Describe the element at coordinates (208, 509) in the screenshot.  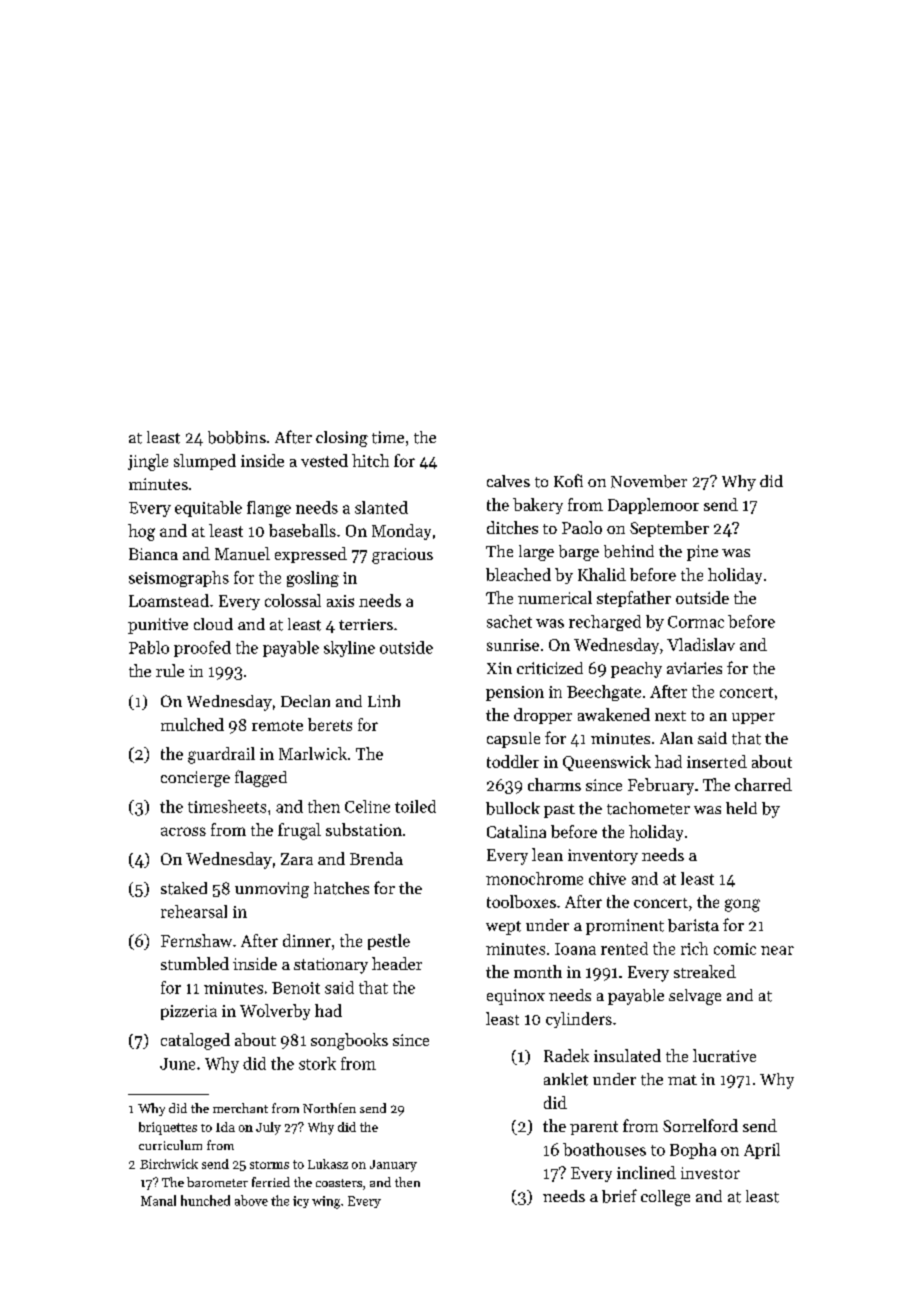
I see `equitable` at that location.
